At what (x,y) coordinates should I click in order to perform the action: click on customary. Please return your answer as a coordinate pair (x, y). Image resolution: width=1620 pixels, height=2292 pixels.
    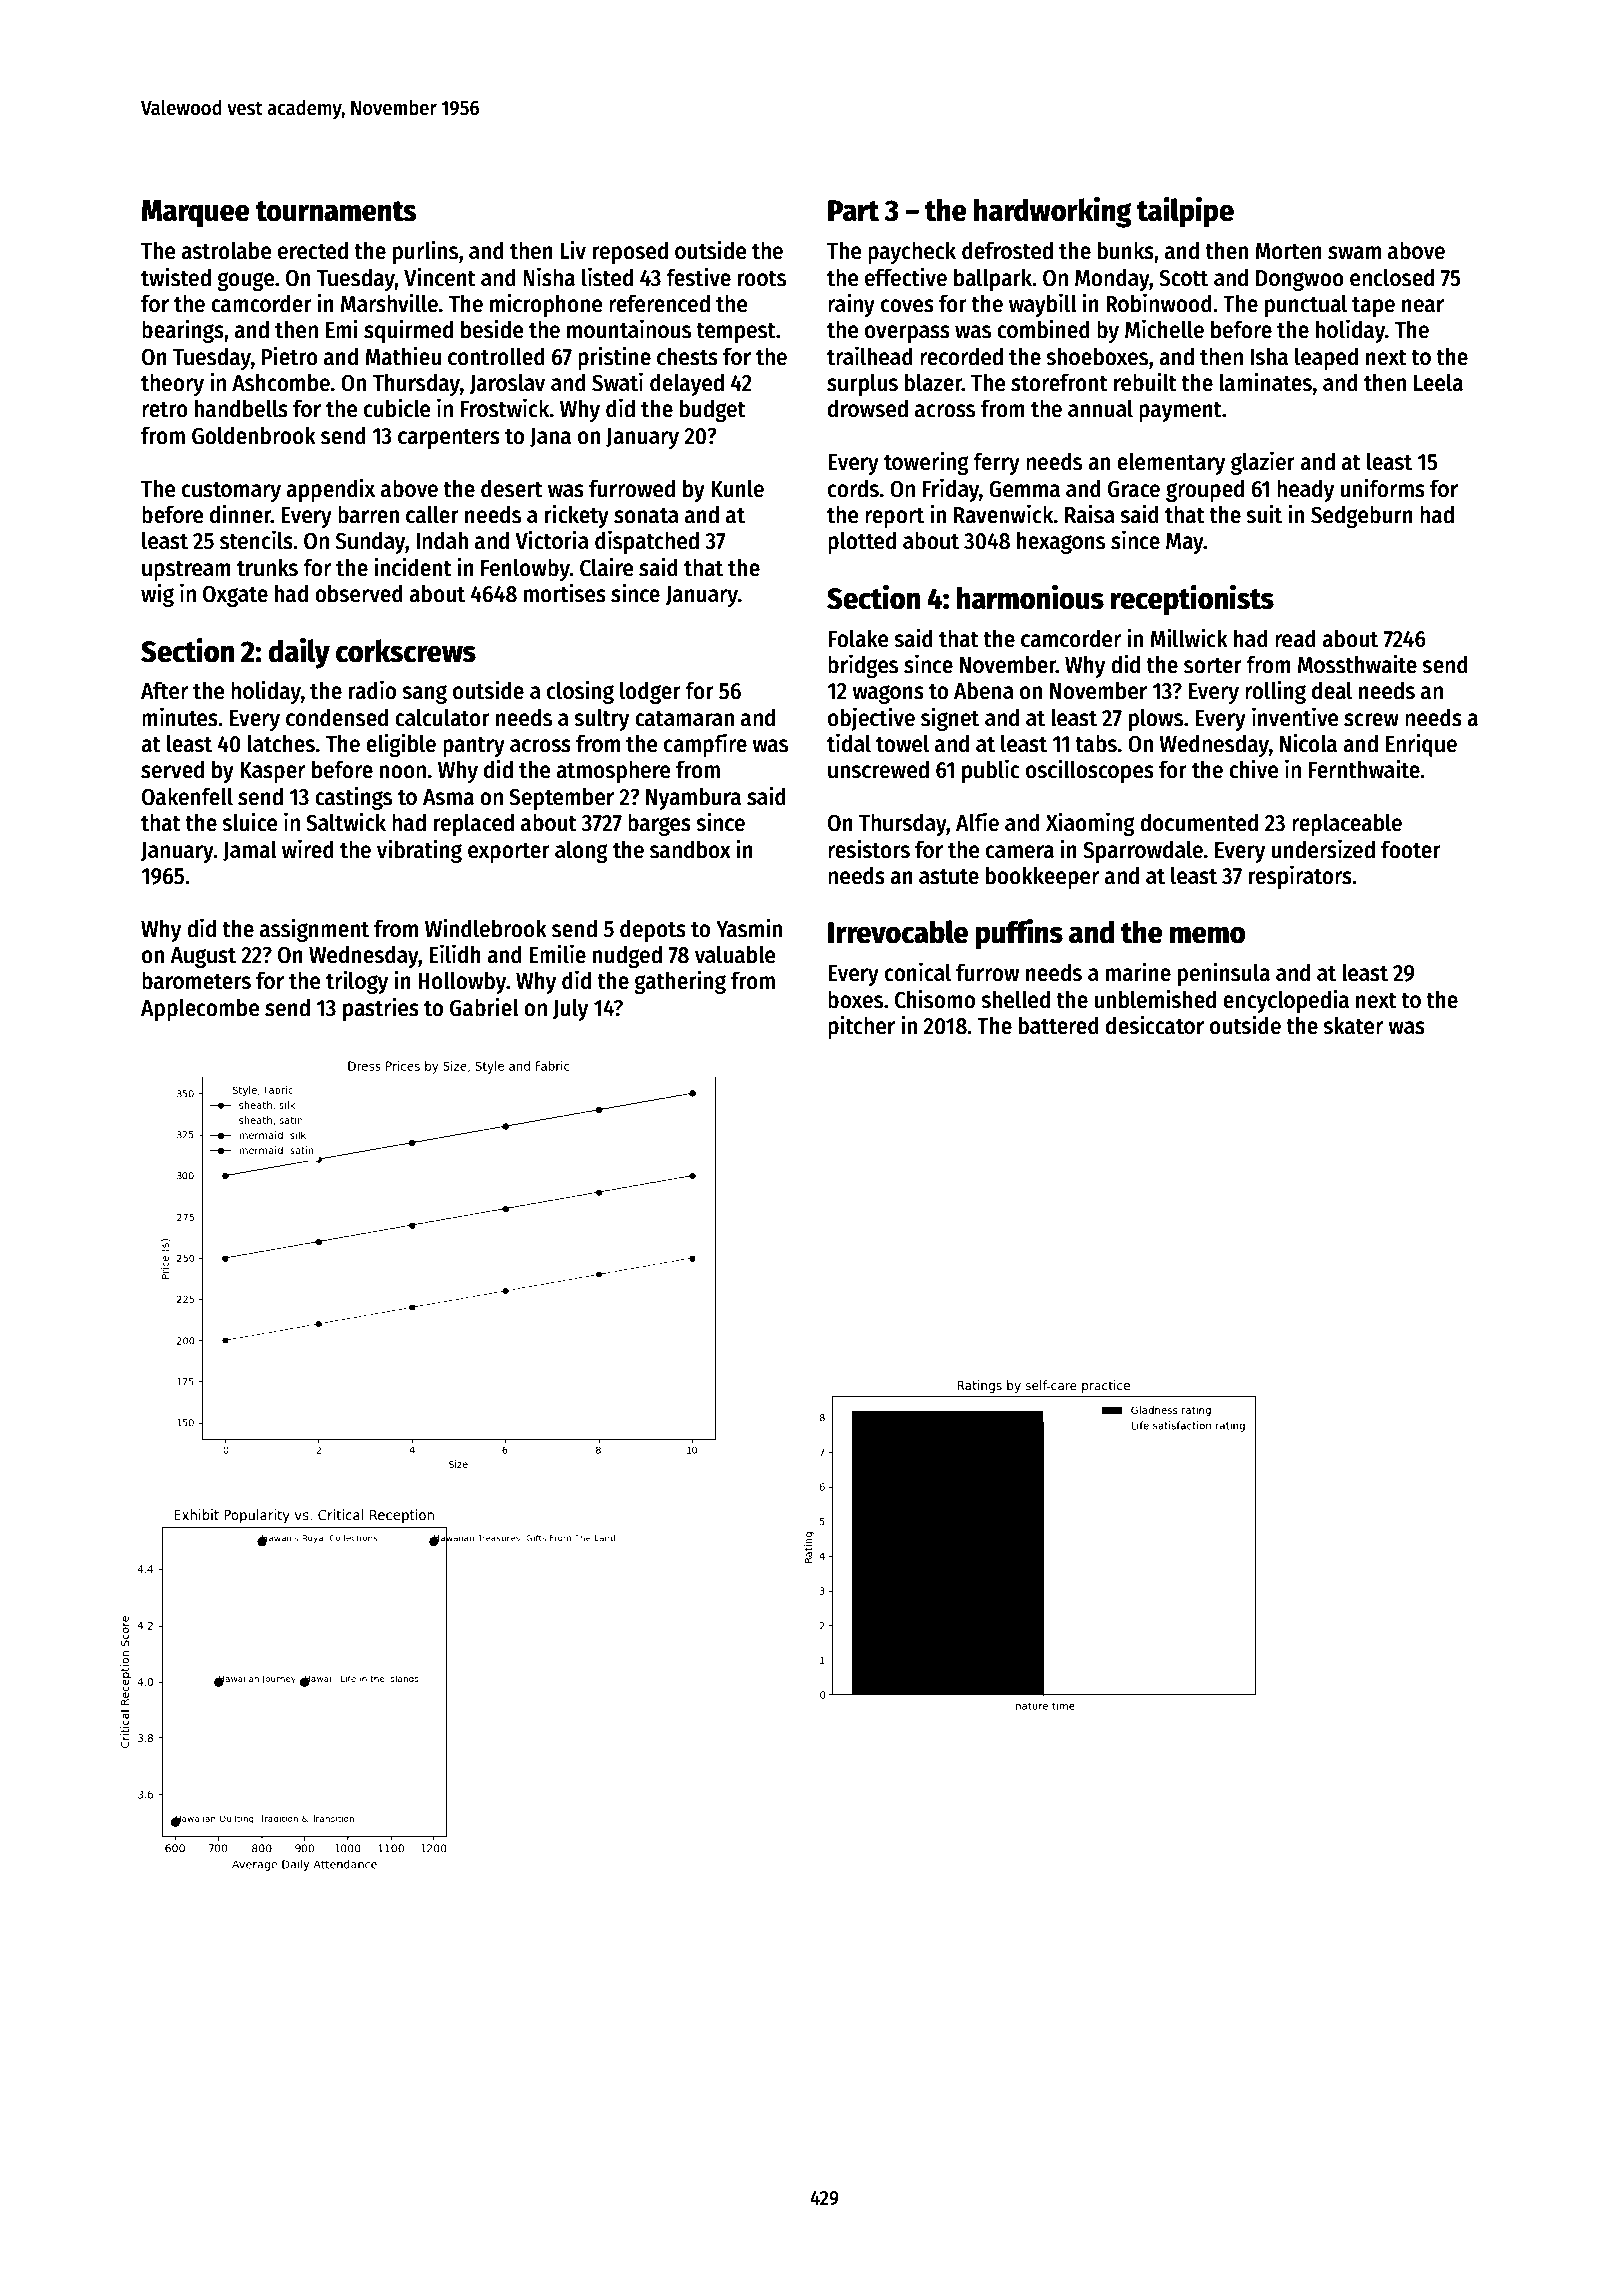
    Looking at the image, I should click on (231, 491).
